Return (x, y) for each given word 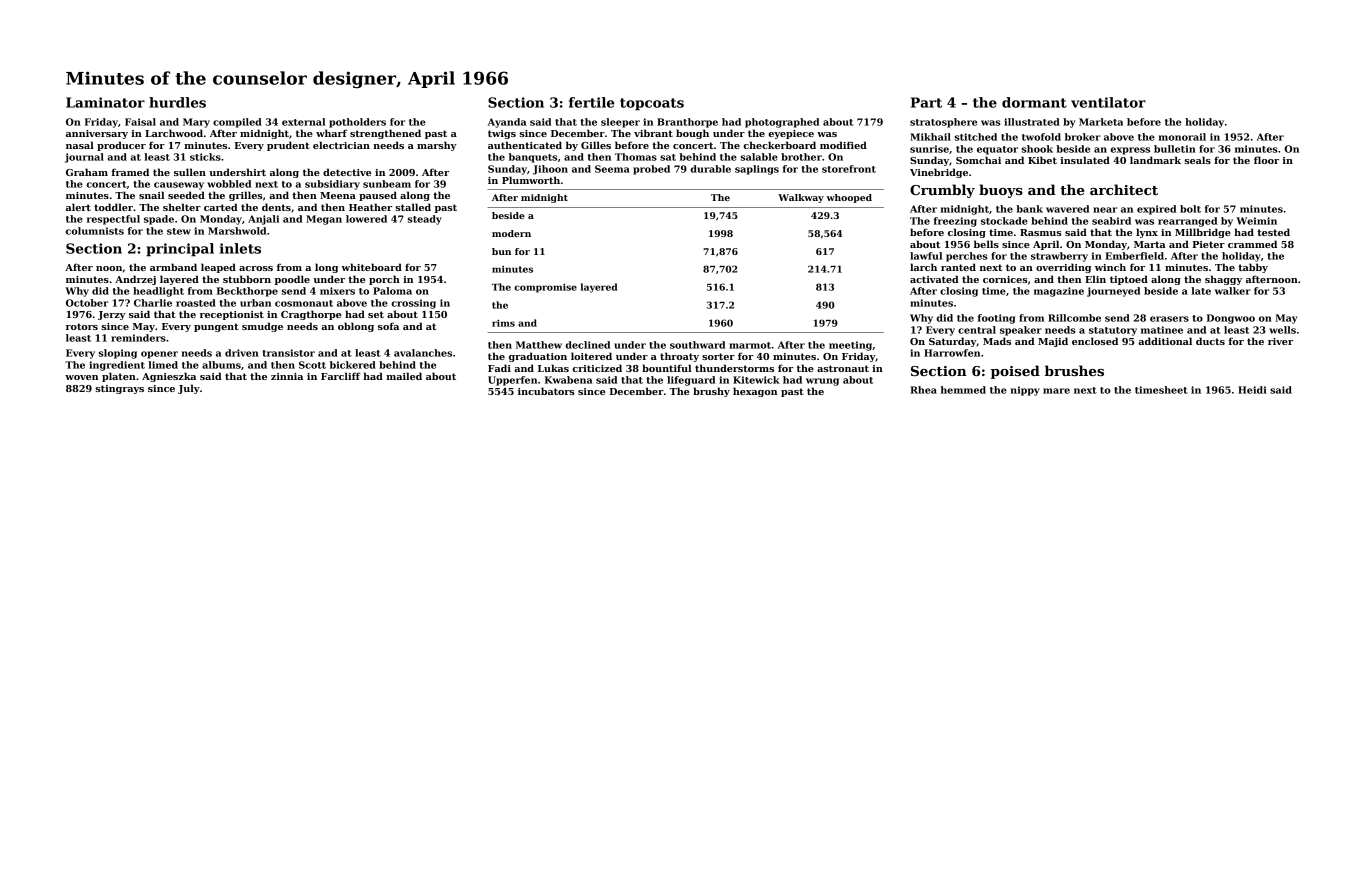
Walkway (801, 198)
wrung (822, 382)
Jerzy (112, 315)
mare (1056, 391)
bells (986, 244)
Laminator (105, 102)
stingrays (119, 389)
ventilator (1108, 102)
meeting (850, 346)
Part (926, 102)
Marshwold (237, 231)
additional (1165, 341)
